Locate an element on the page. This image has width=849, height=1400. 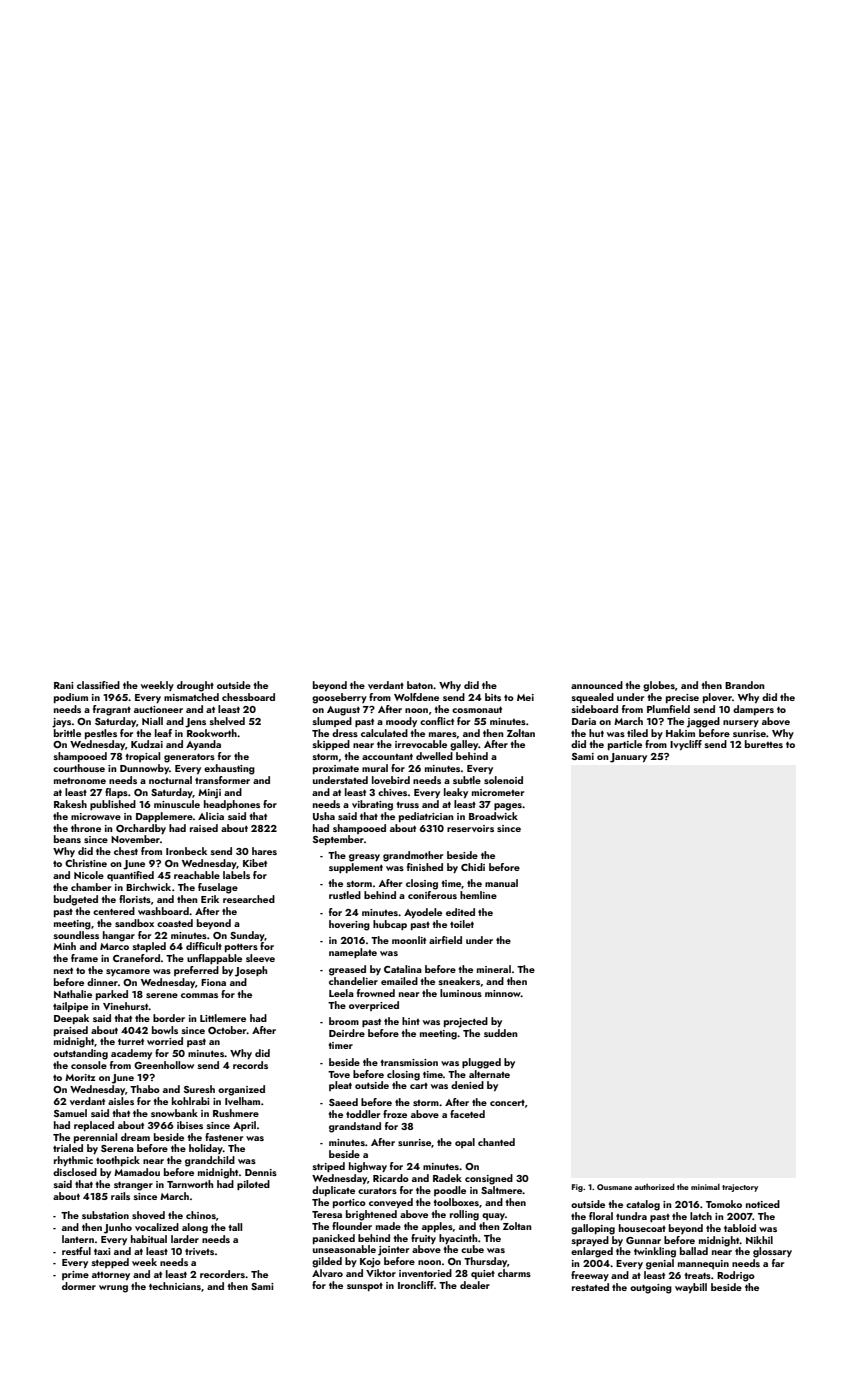
trivets is located at coordinates (199, 1251).
